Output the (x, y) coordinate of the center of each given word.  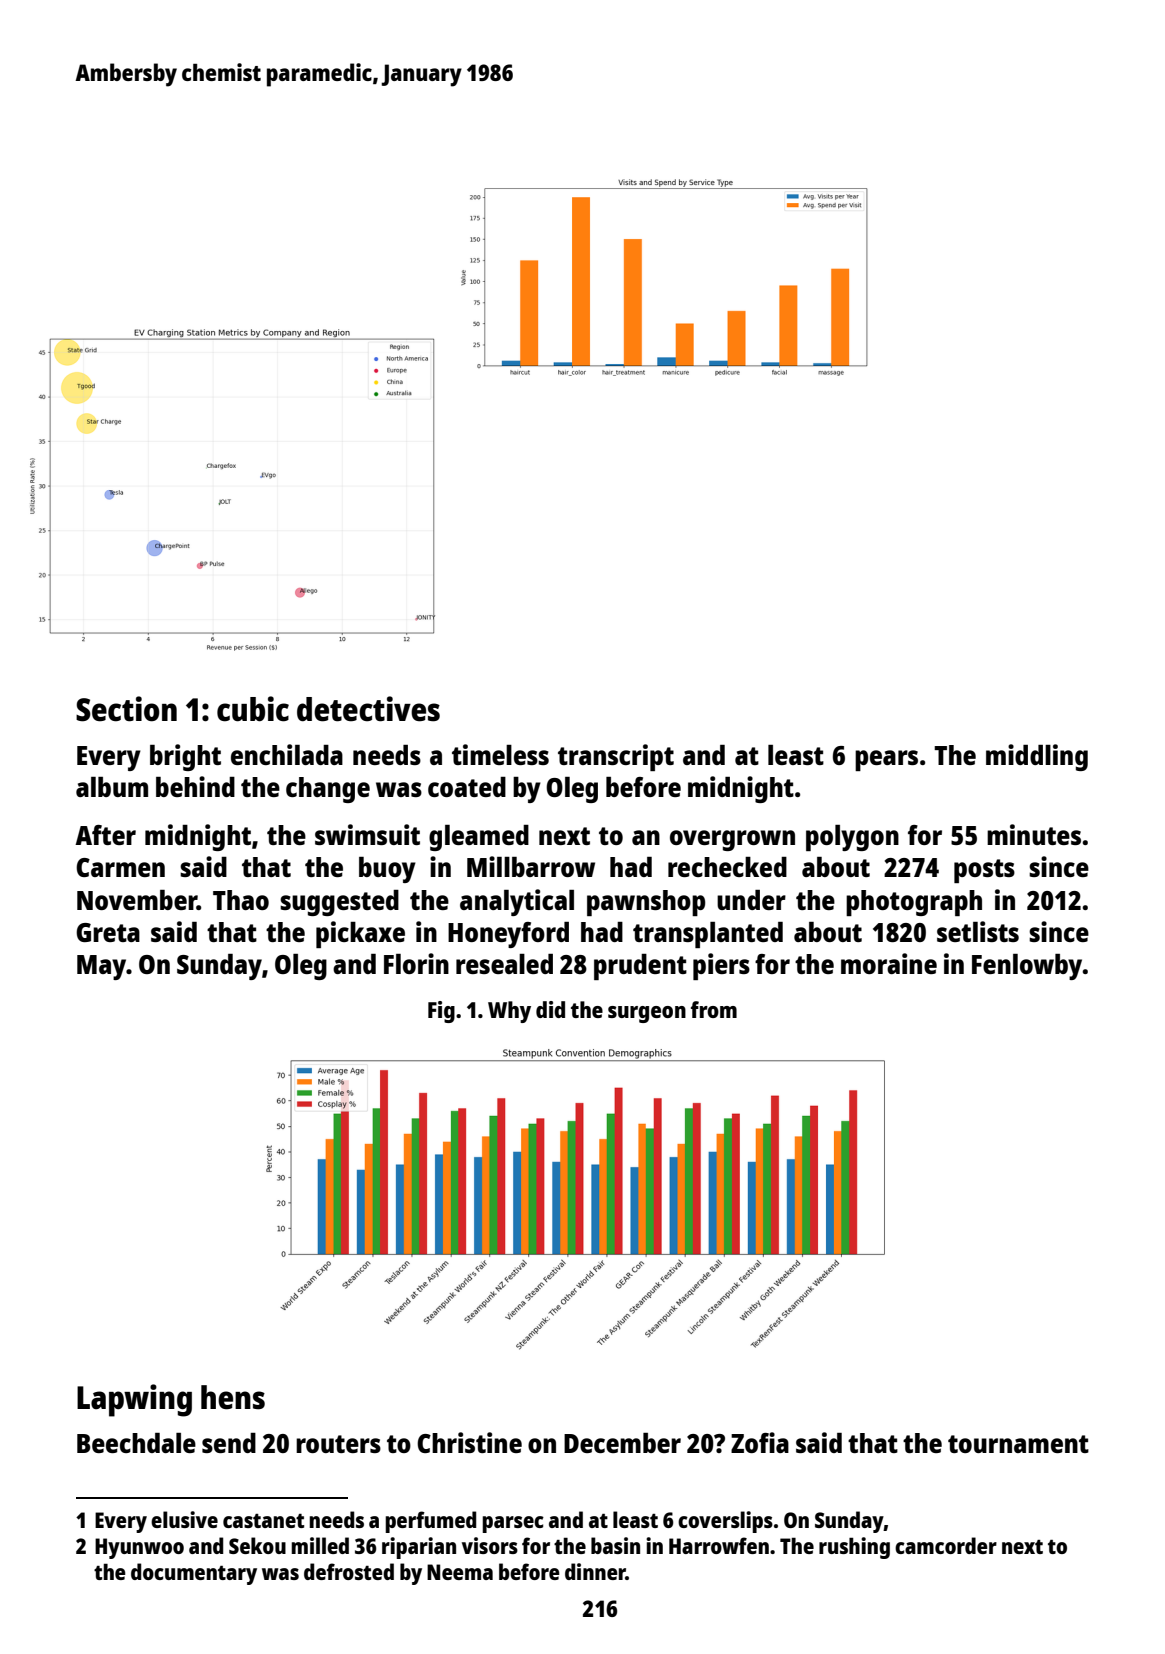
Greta (108, 932)
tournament (1018, 1444)
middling (1037, 757)
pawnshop (646, 903)
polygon (852, 838)
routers (338, 1444)
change (328, 790)
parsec (513, 1524)
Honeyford (508, 935)
